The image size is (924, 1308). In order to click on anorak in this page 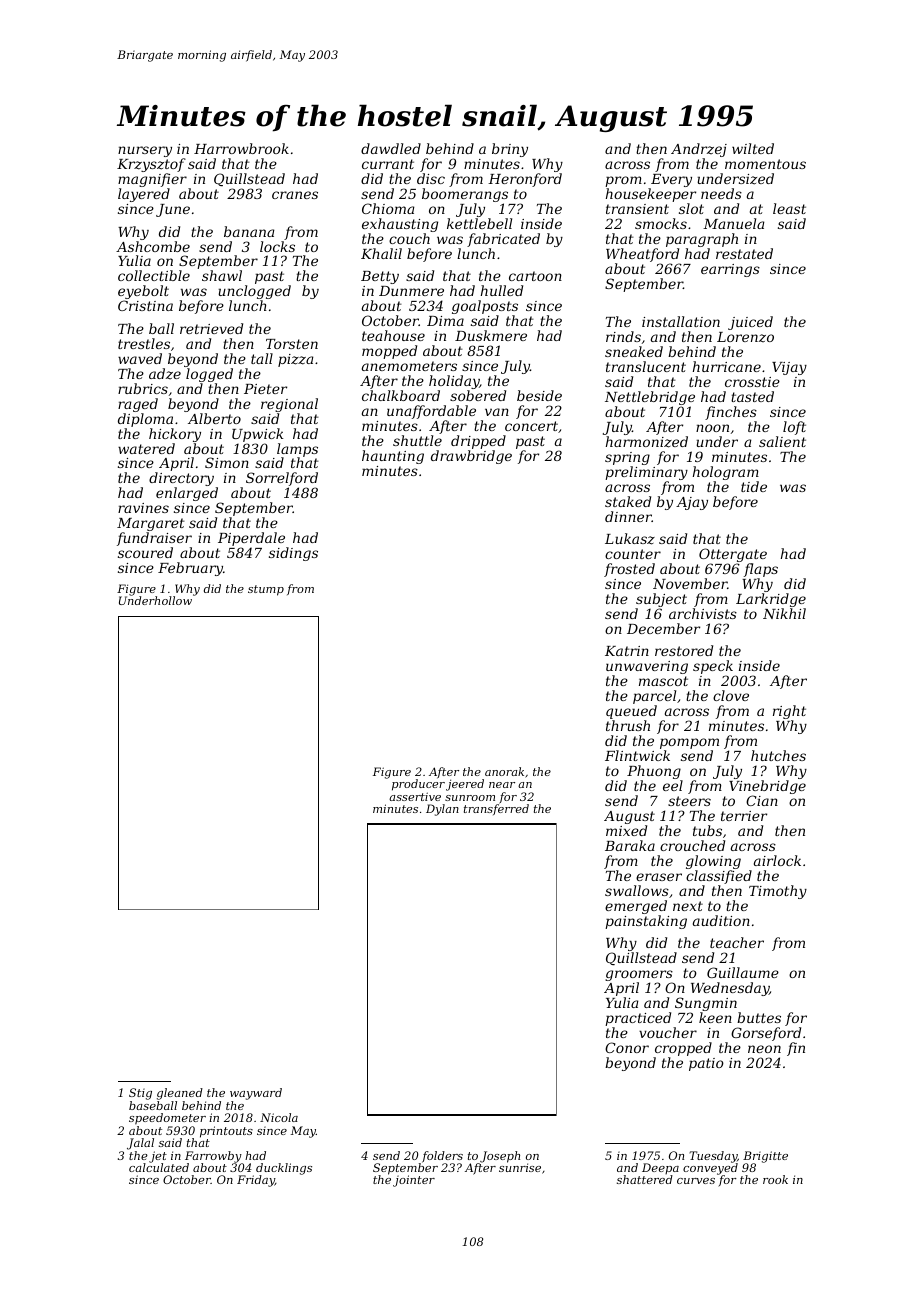, I will do `click(504, 771)`.
